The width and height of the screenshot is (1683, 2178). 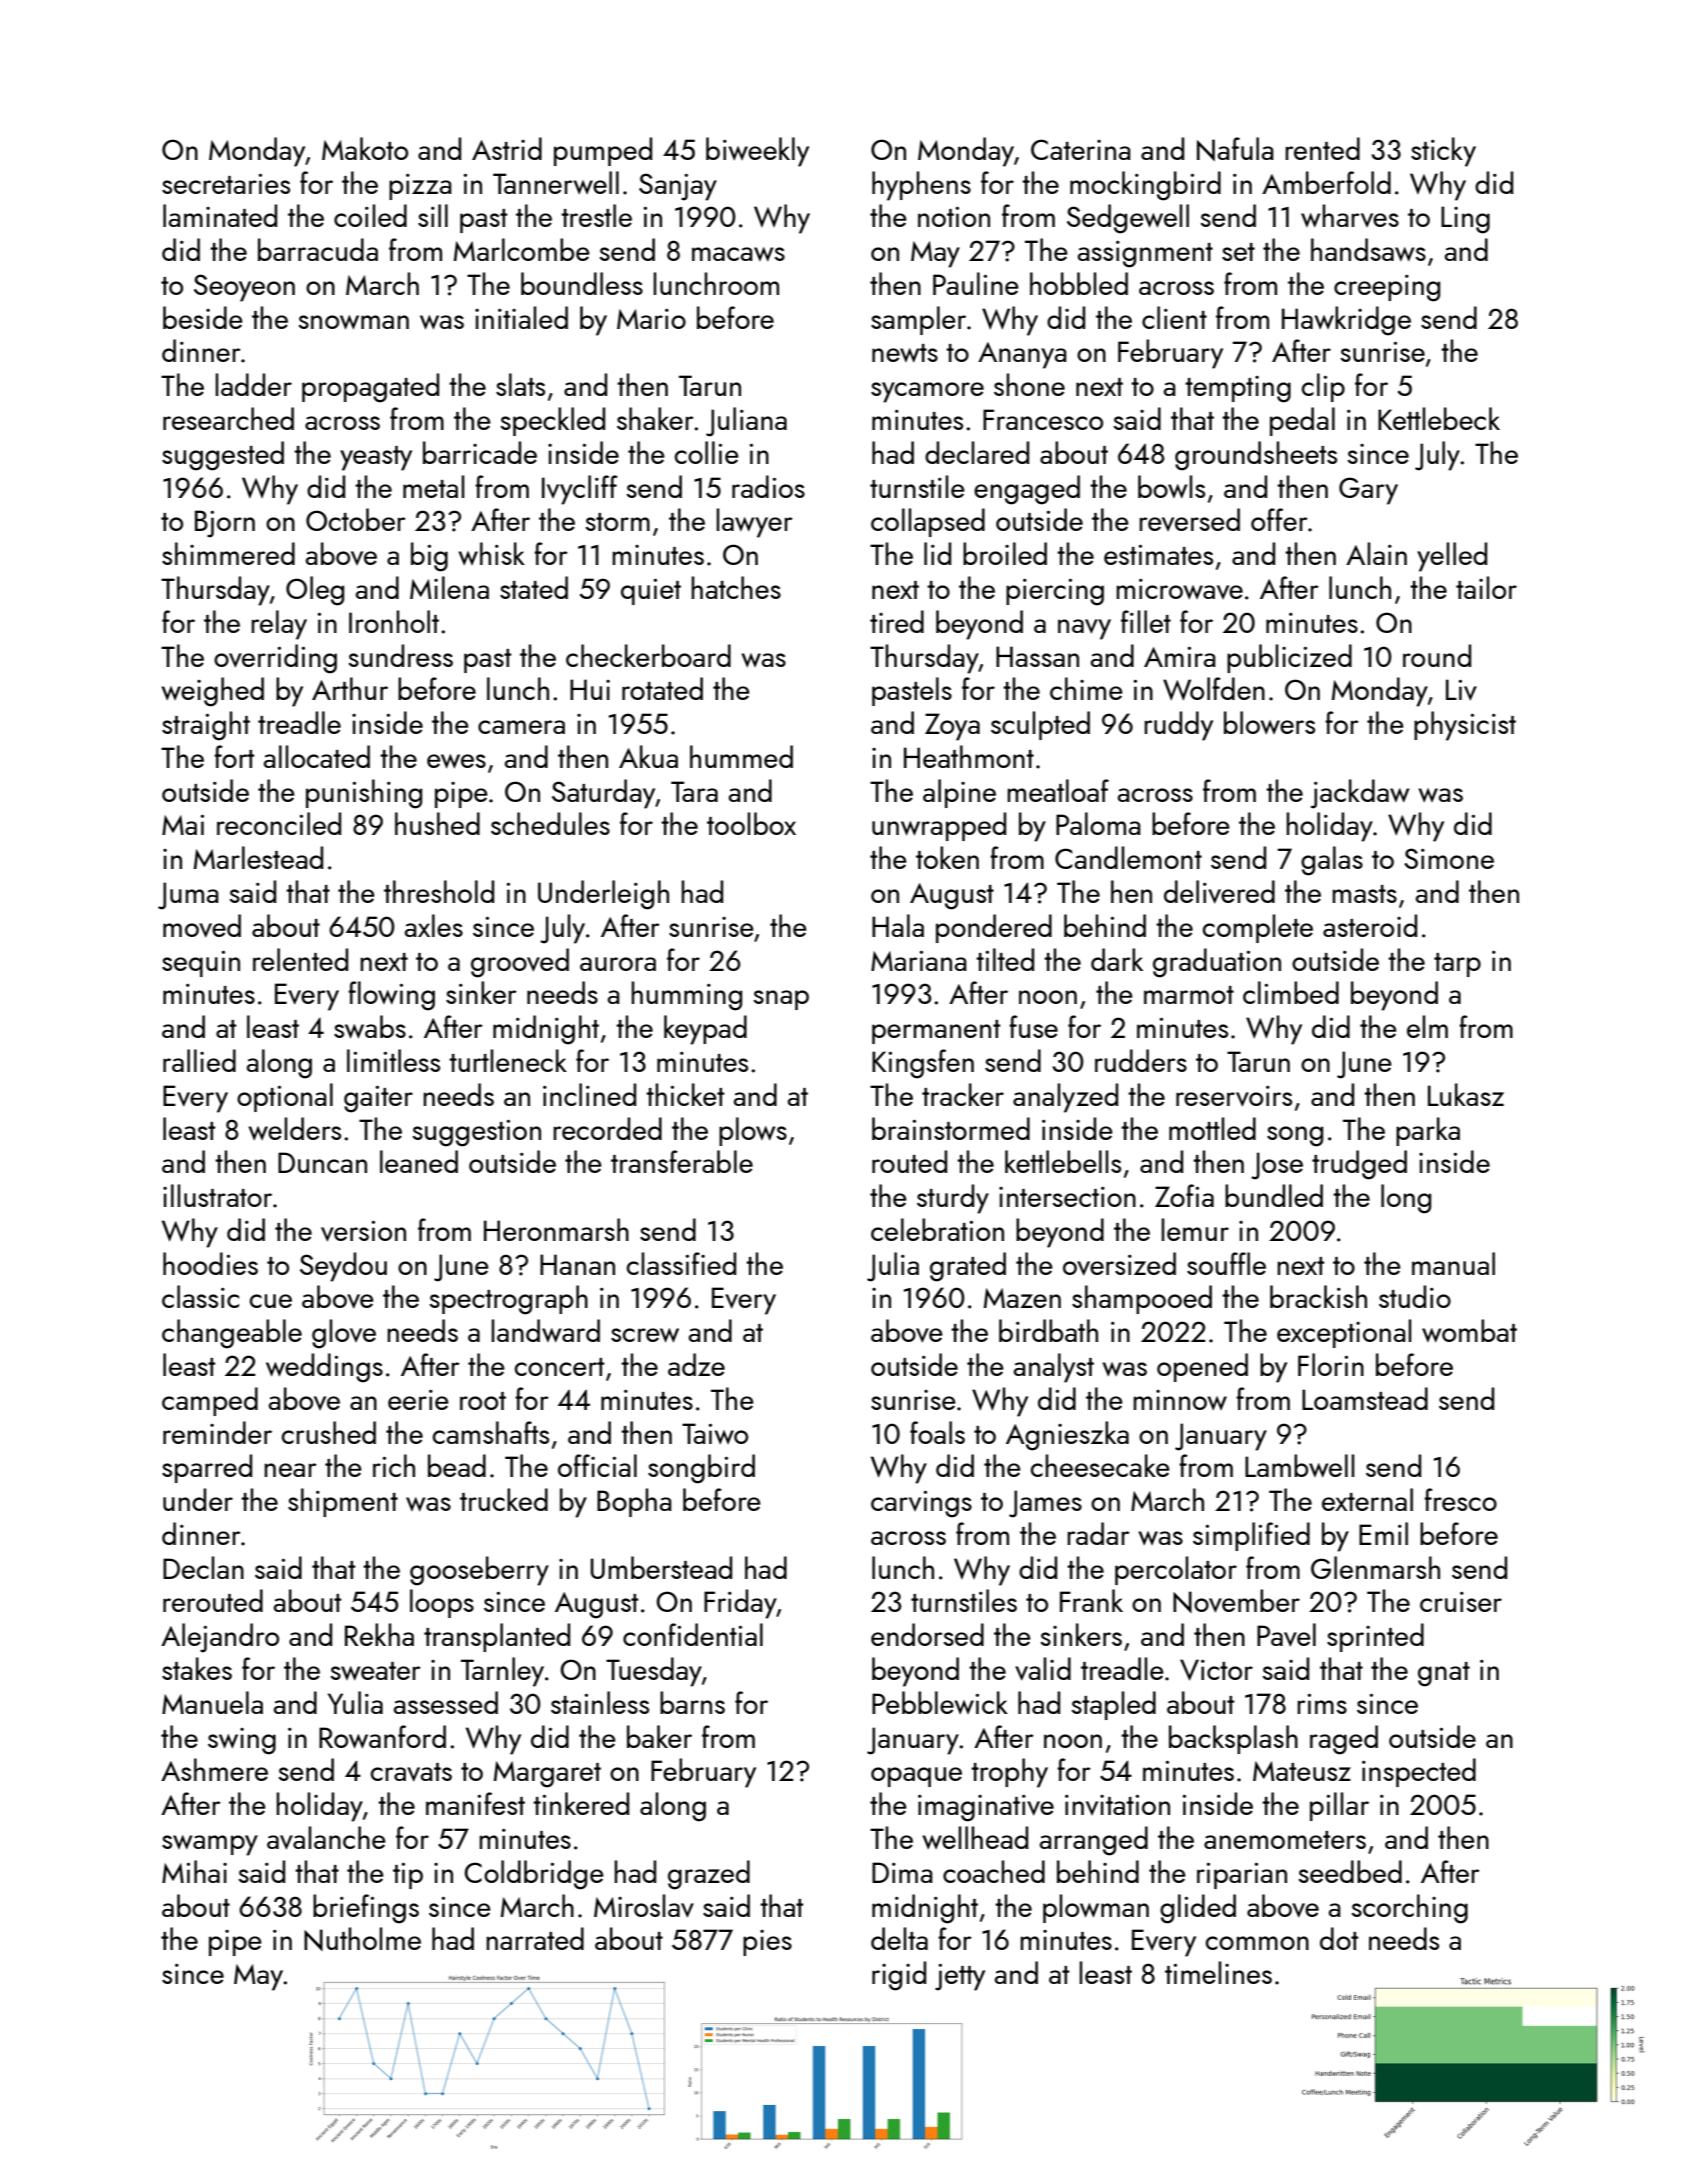 What do you see at coordinates (1339, 1938) in the screenshot?
I see `dot` at bounding box center [1339, 1938].
